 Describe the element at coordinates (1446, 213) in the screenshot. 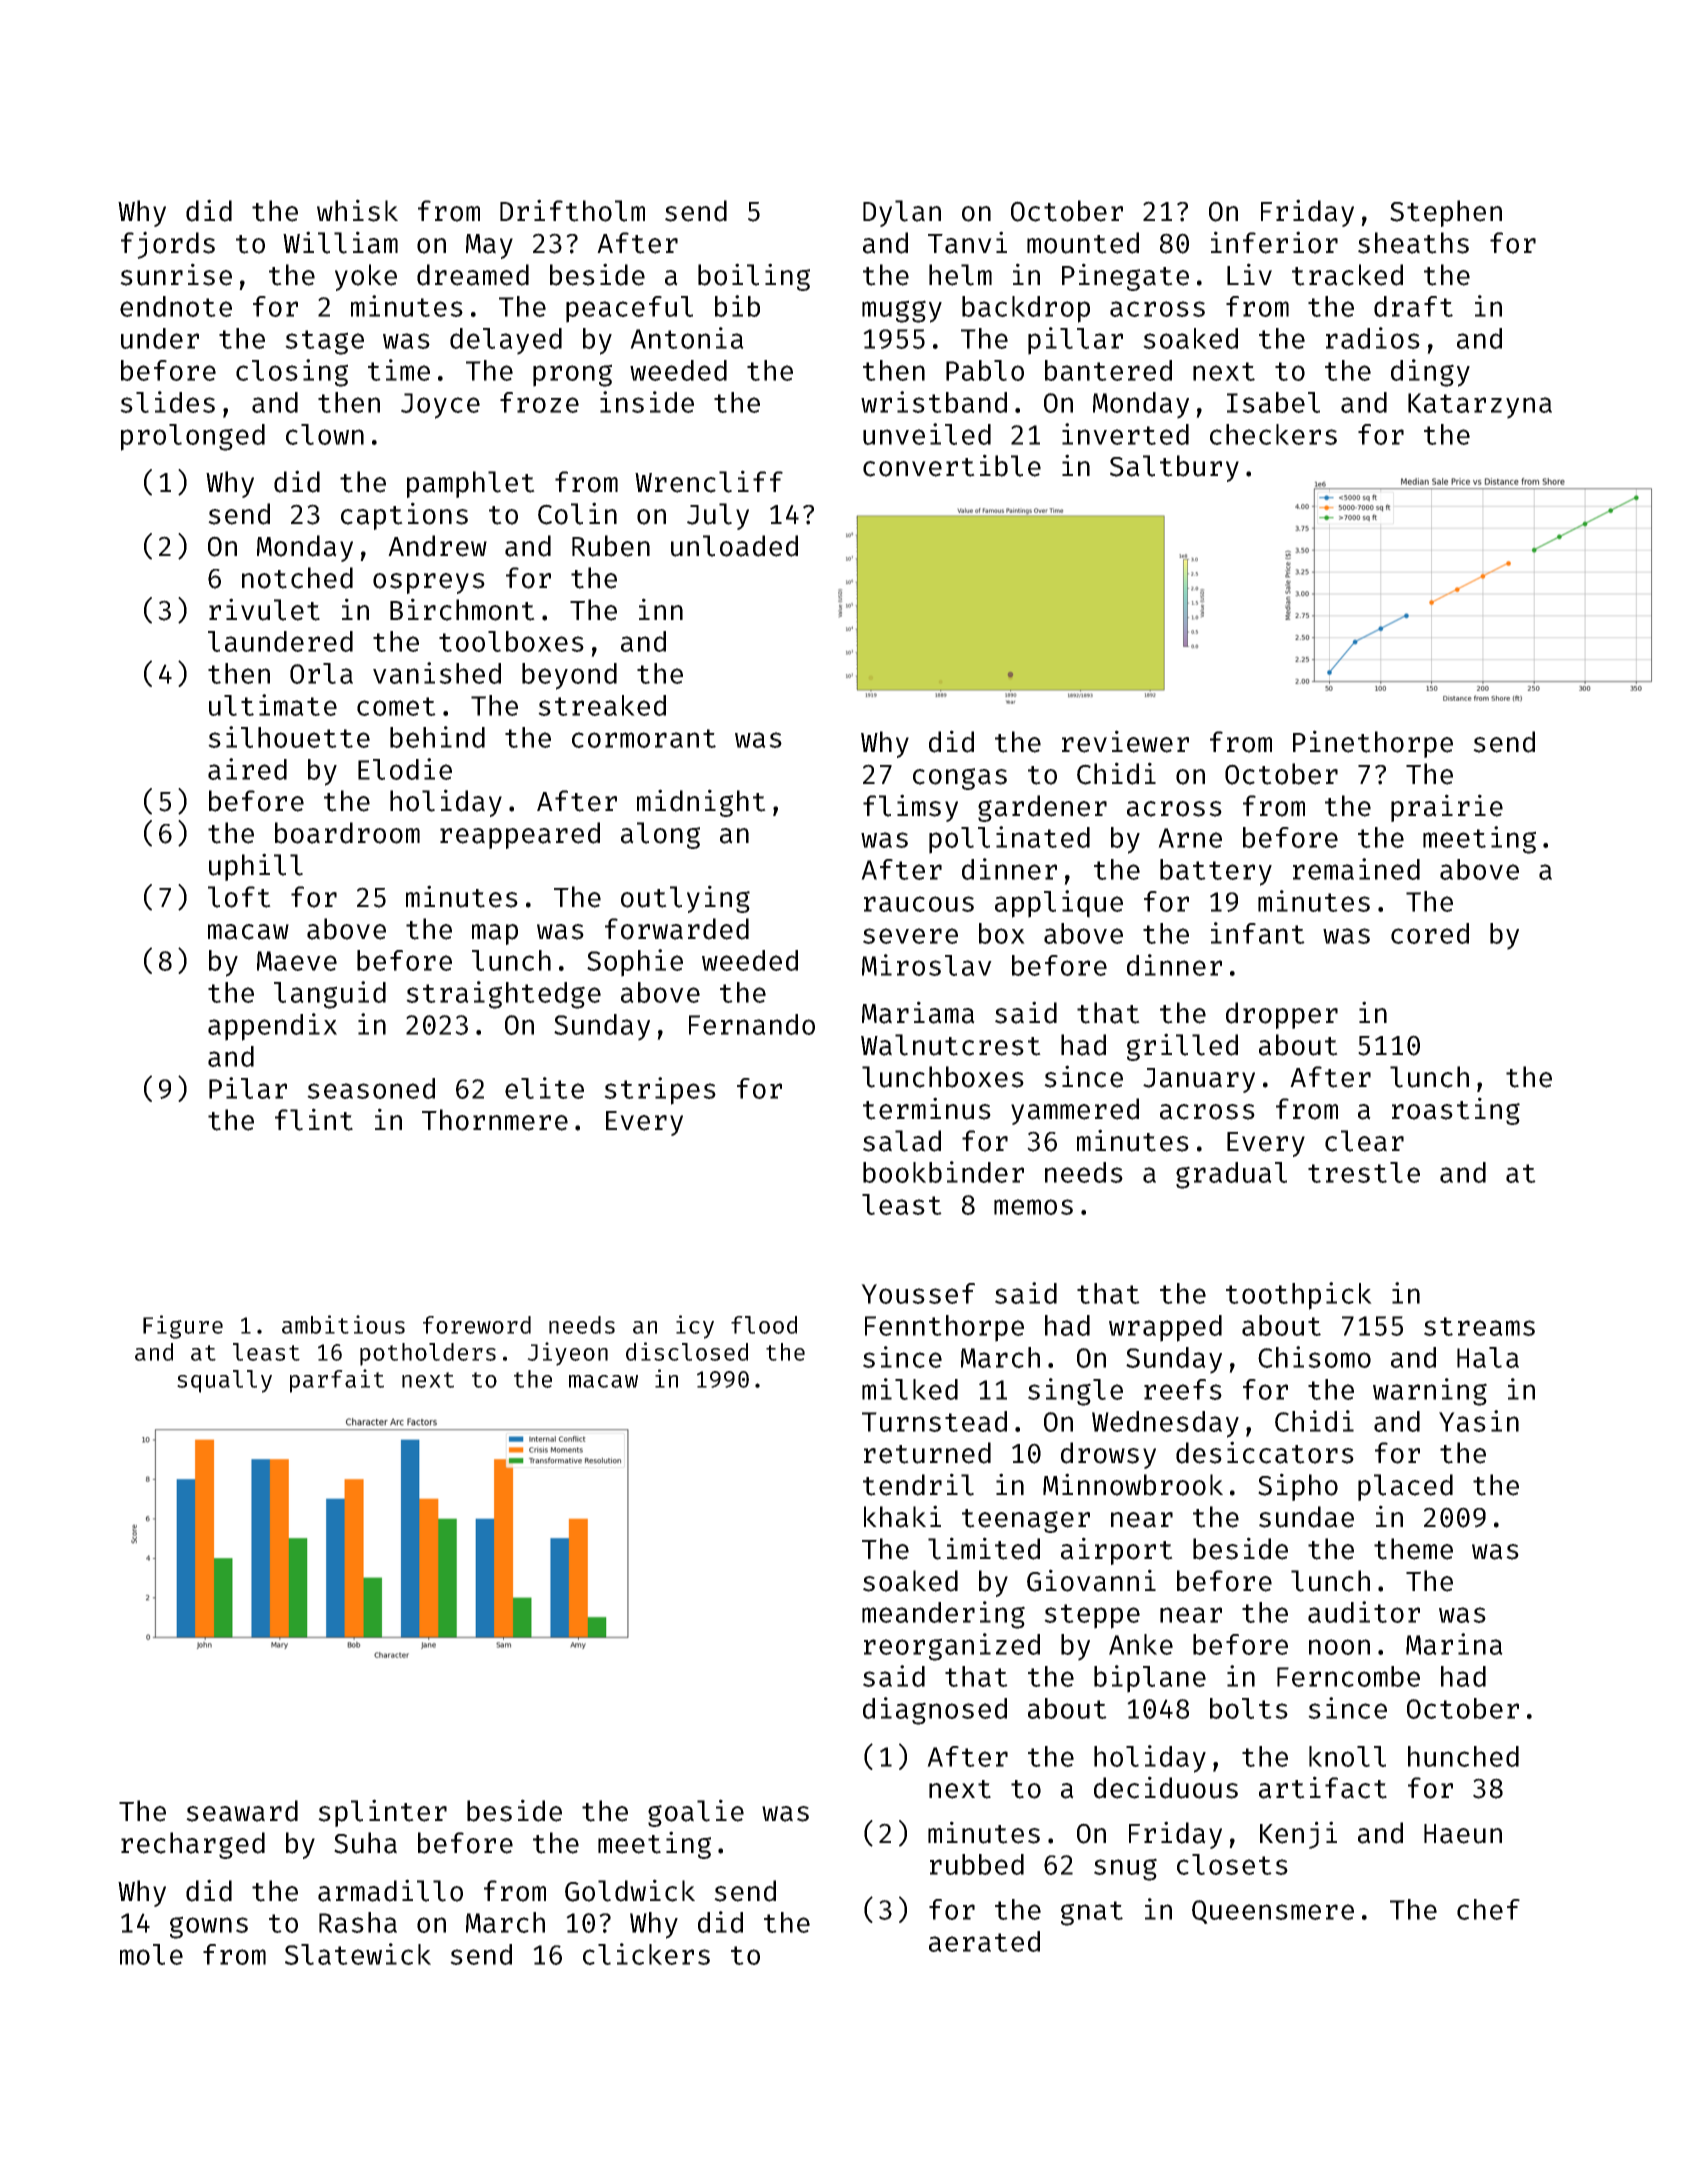

I see `Stephen` at that location.
